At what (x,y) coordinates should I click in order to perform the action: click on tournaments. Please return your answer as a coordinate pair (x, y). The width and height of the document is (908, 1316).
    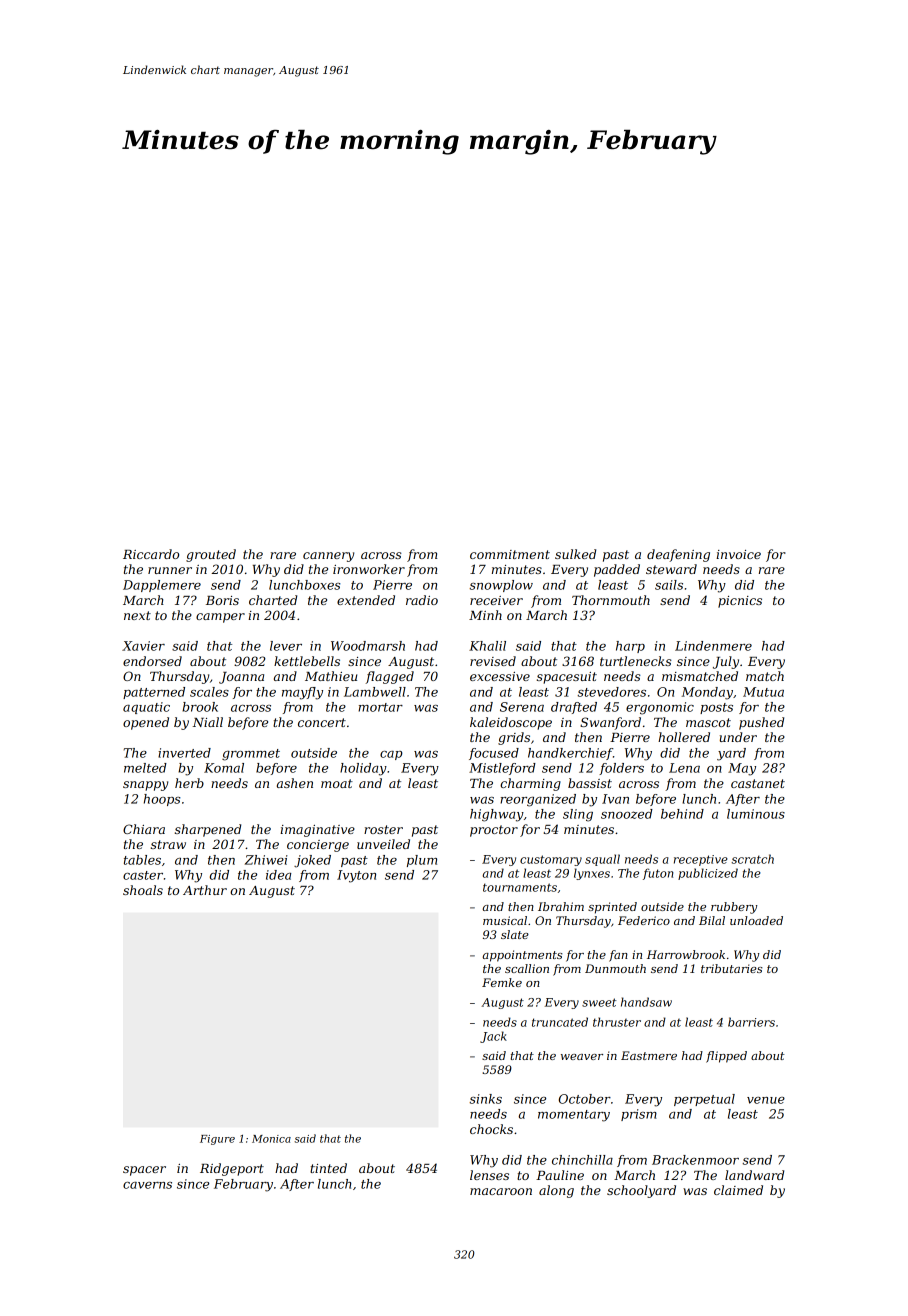
    Looking at the image, I should click on (520, 887).
